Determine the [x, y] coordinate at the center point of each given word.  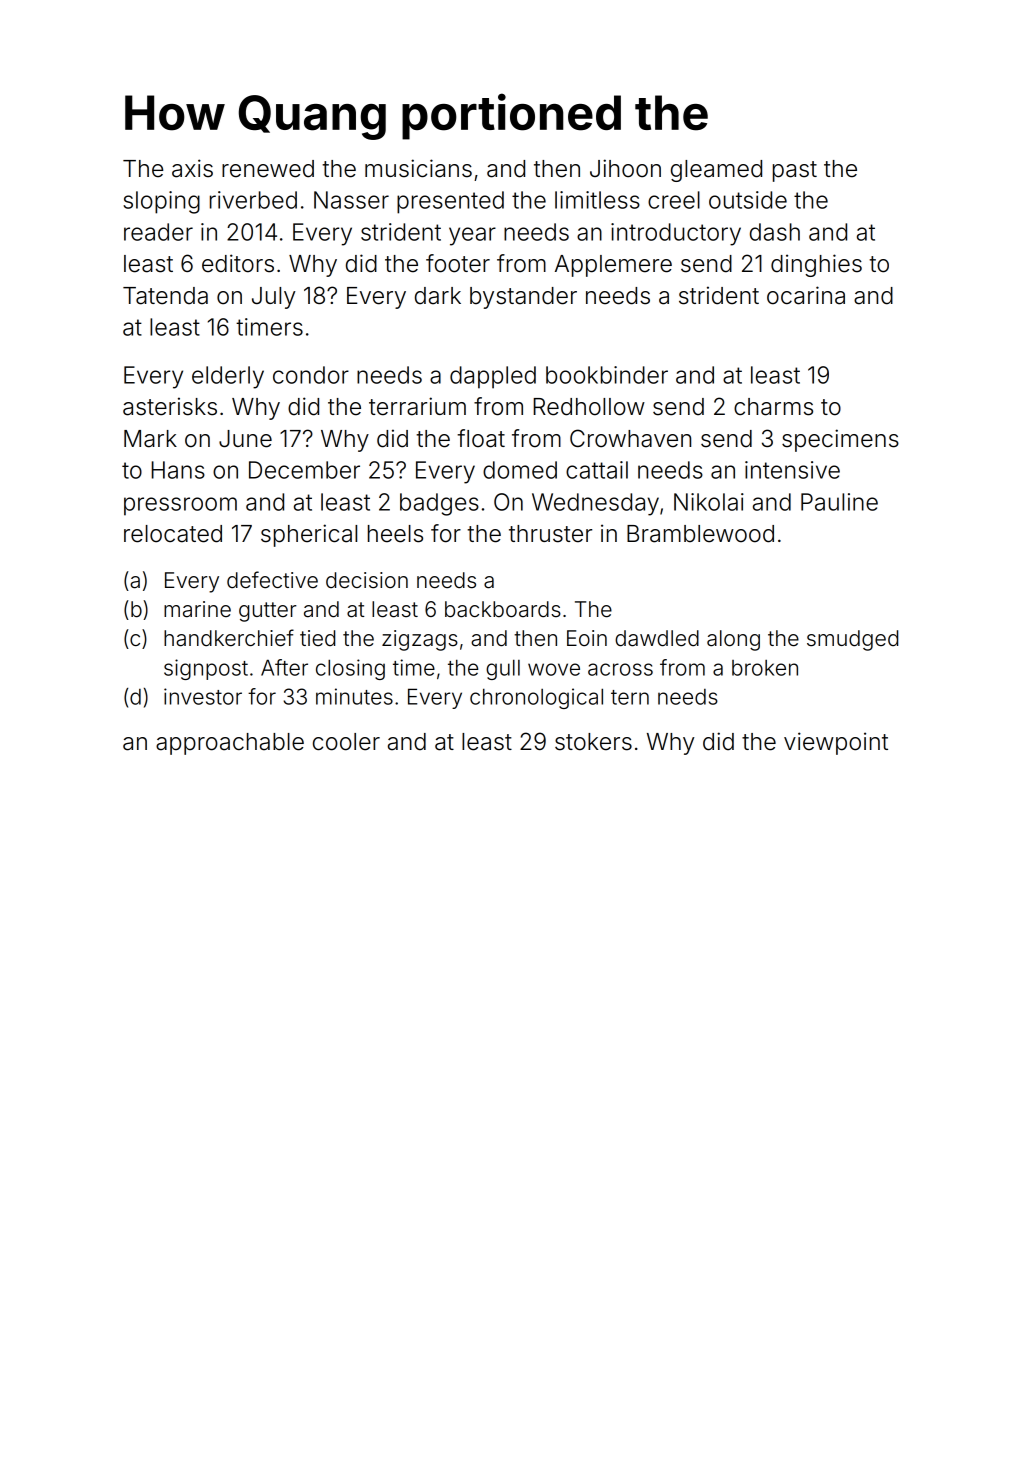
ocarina [806, 295]
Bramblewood [700, 534]
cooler [346, 742]
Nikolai [709, 502]
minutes [354, 696]
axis [192, 168]
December [304, 470]
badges [439, 504]
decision [367, 580]
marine [197, 609]
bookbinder [607, 375]
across [620, 669]
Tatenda [165, 296]
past [795, 171]
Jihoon [625, 168]
